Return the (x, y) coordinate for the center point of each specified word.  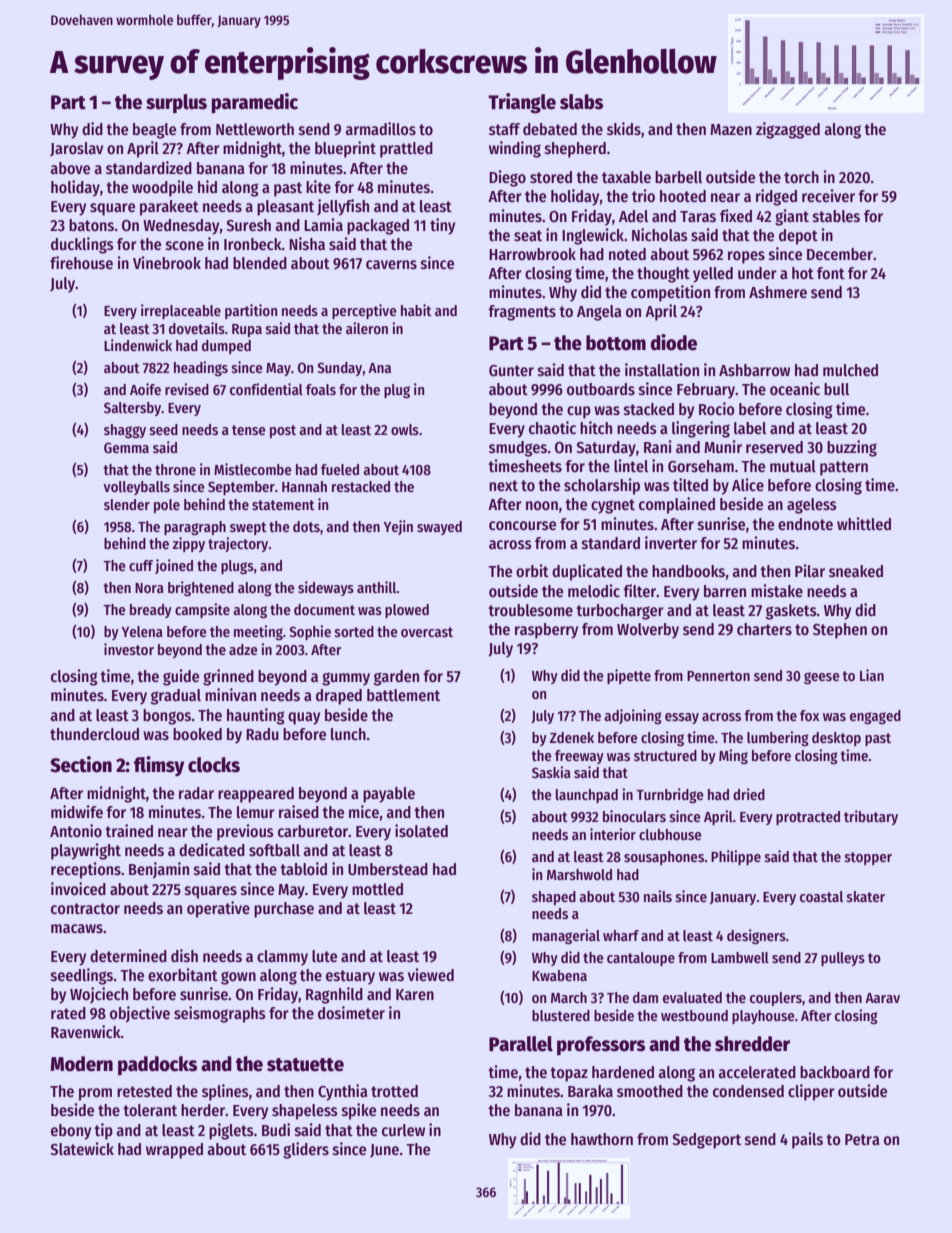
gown (238, 978)
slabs (581, 102)
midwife (77, 812)
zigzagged (788, 130)
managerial (566, 936)
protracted (808, 818)
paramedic (255, 103)
